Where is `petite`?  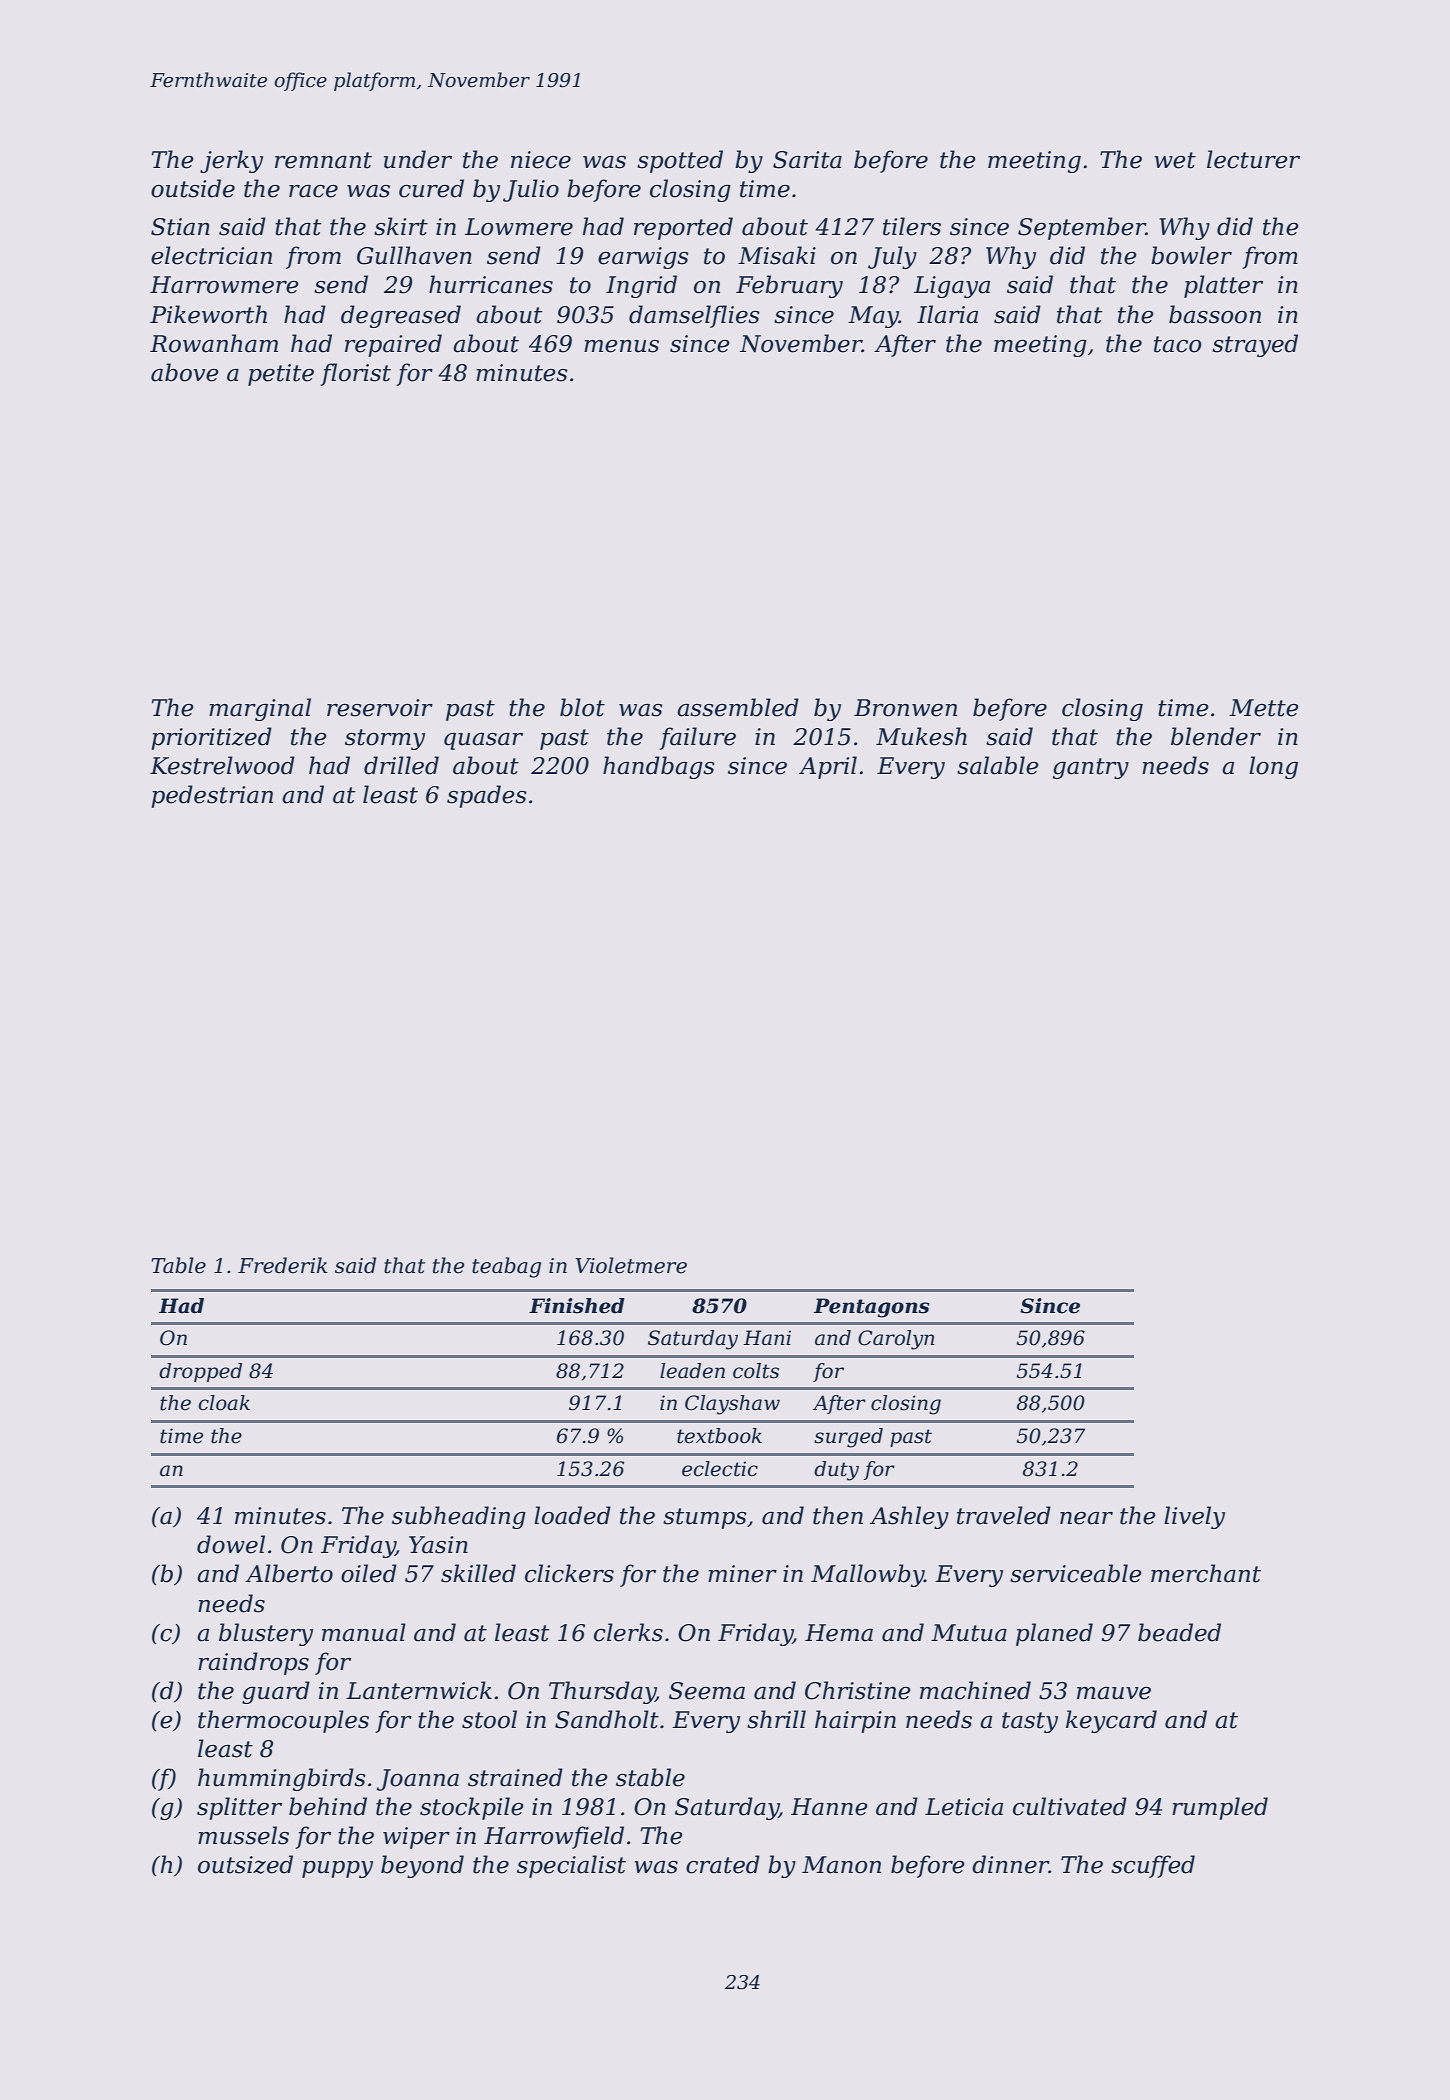 petite is located at coordinates (281, 375).
